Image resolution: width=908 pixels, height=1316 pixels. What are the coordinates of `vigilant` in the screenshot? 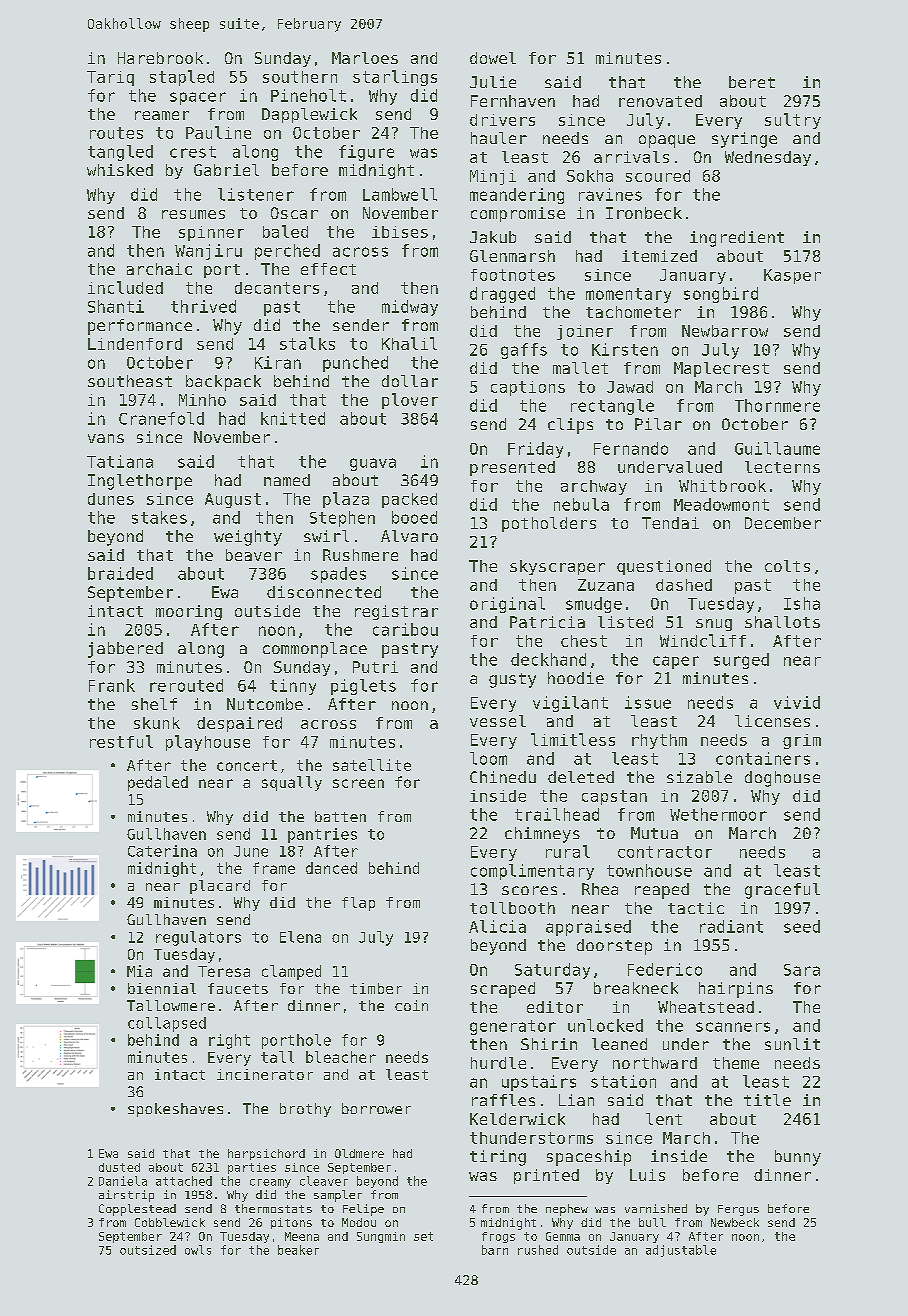 It's located at (570, 704).
